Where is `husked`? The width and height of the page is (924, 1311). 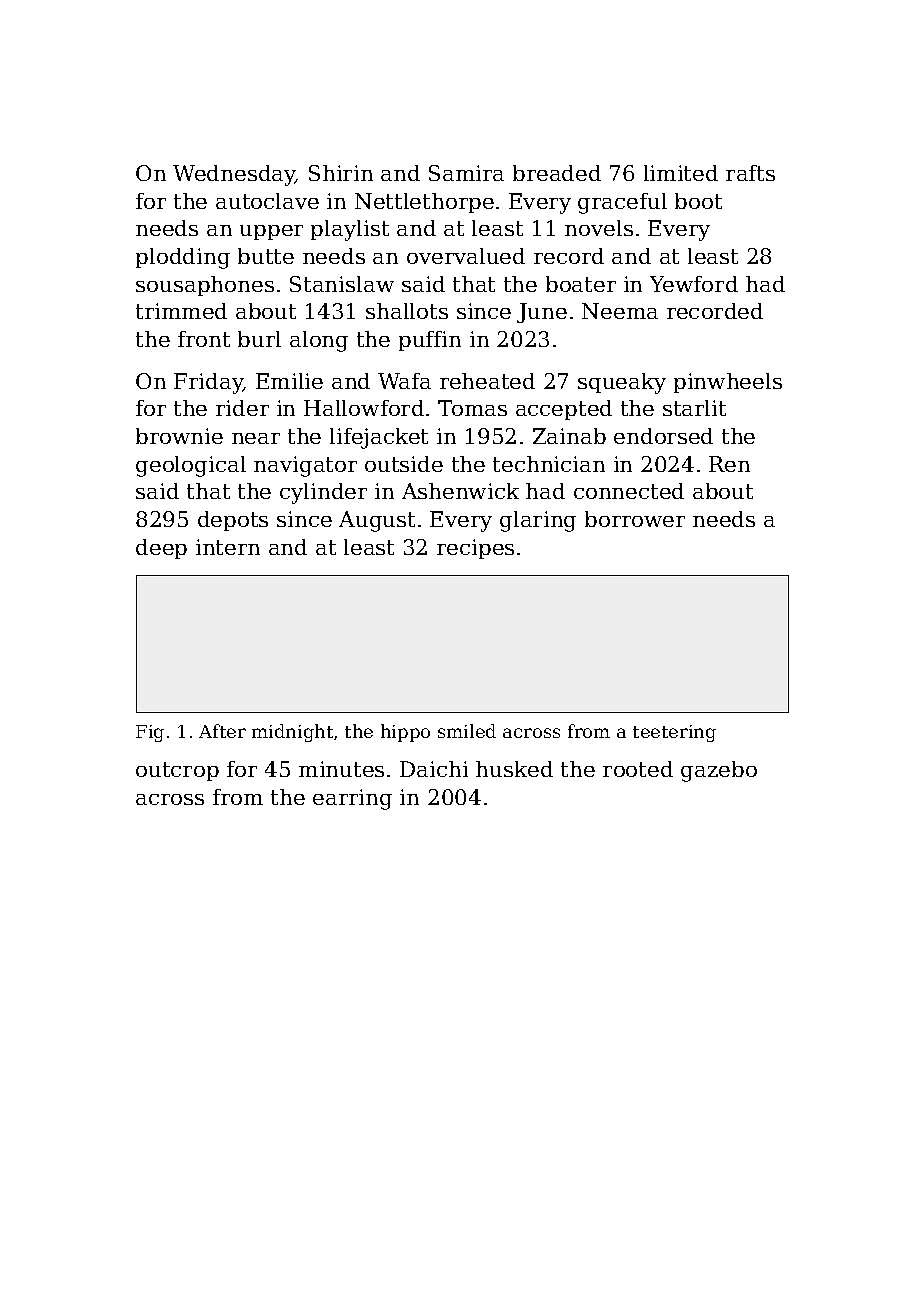
husked is located at coordinates (514, 769).
